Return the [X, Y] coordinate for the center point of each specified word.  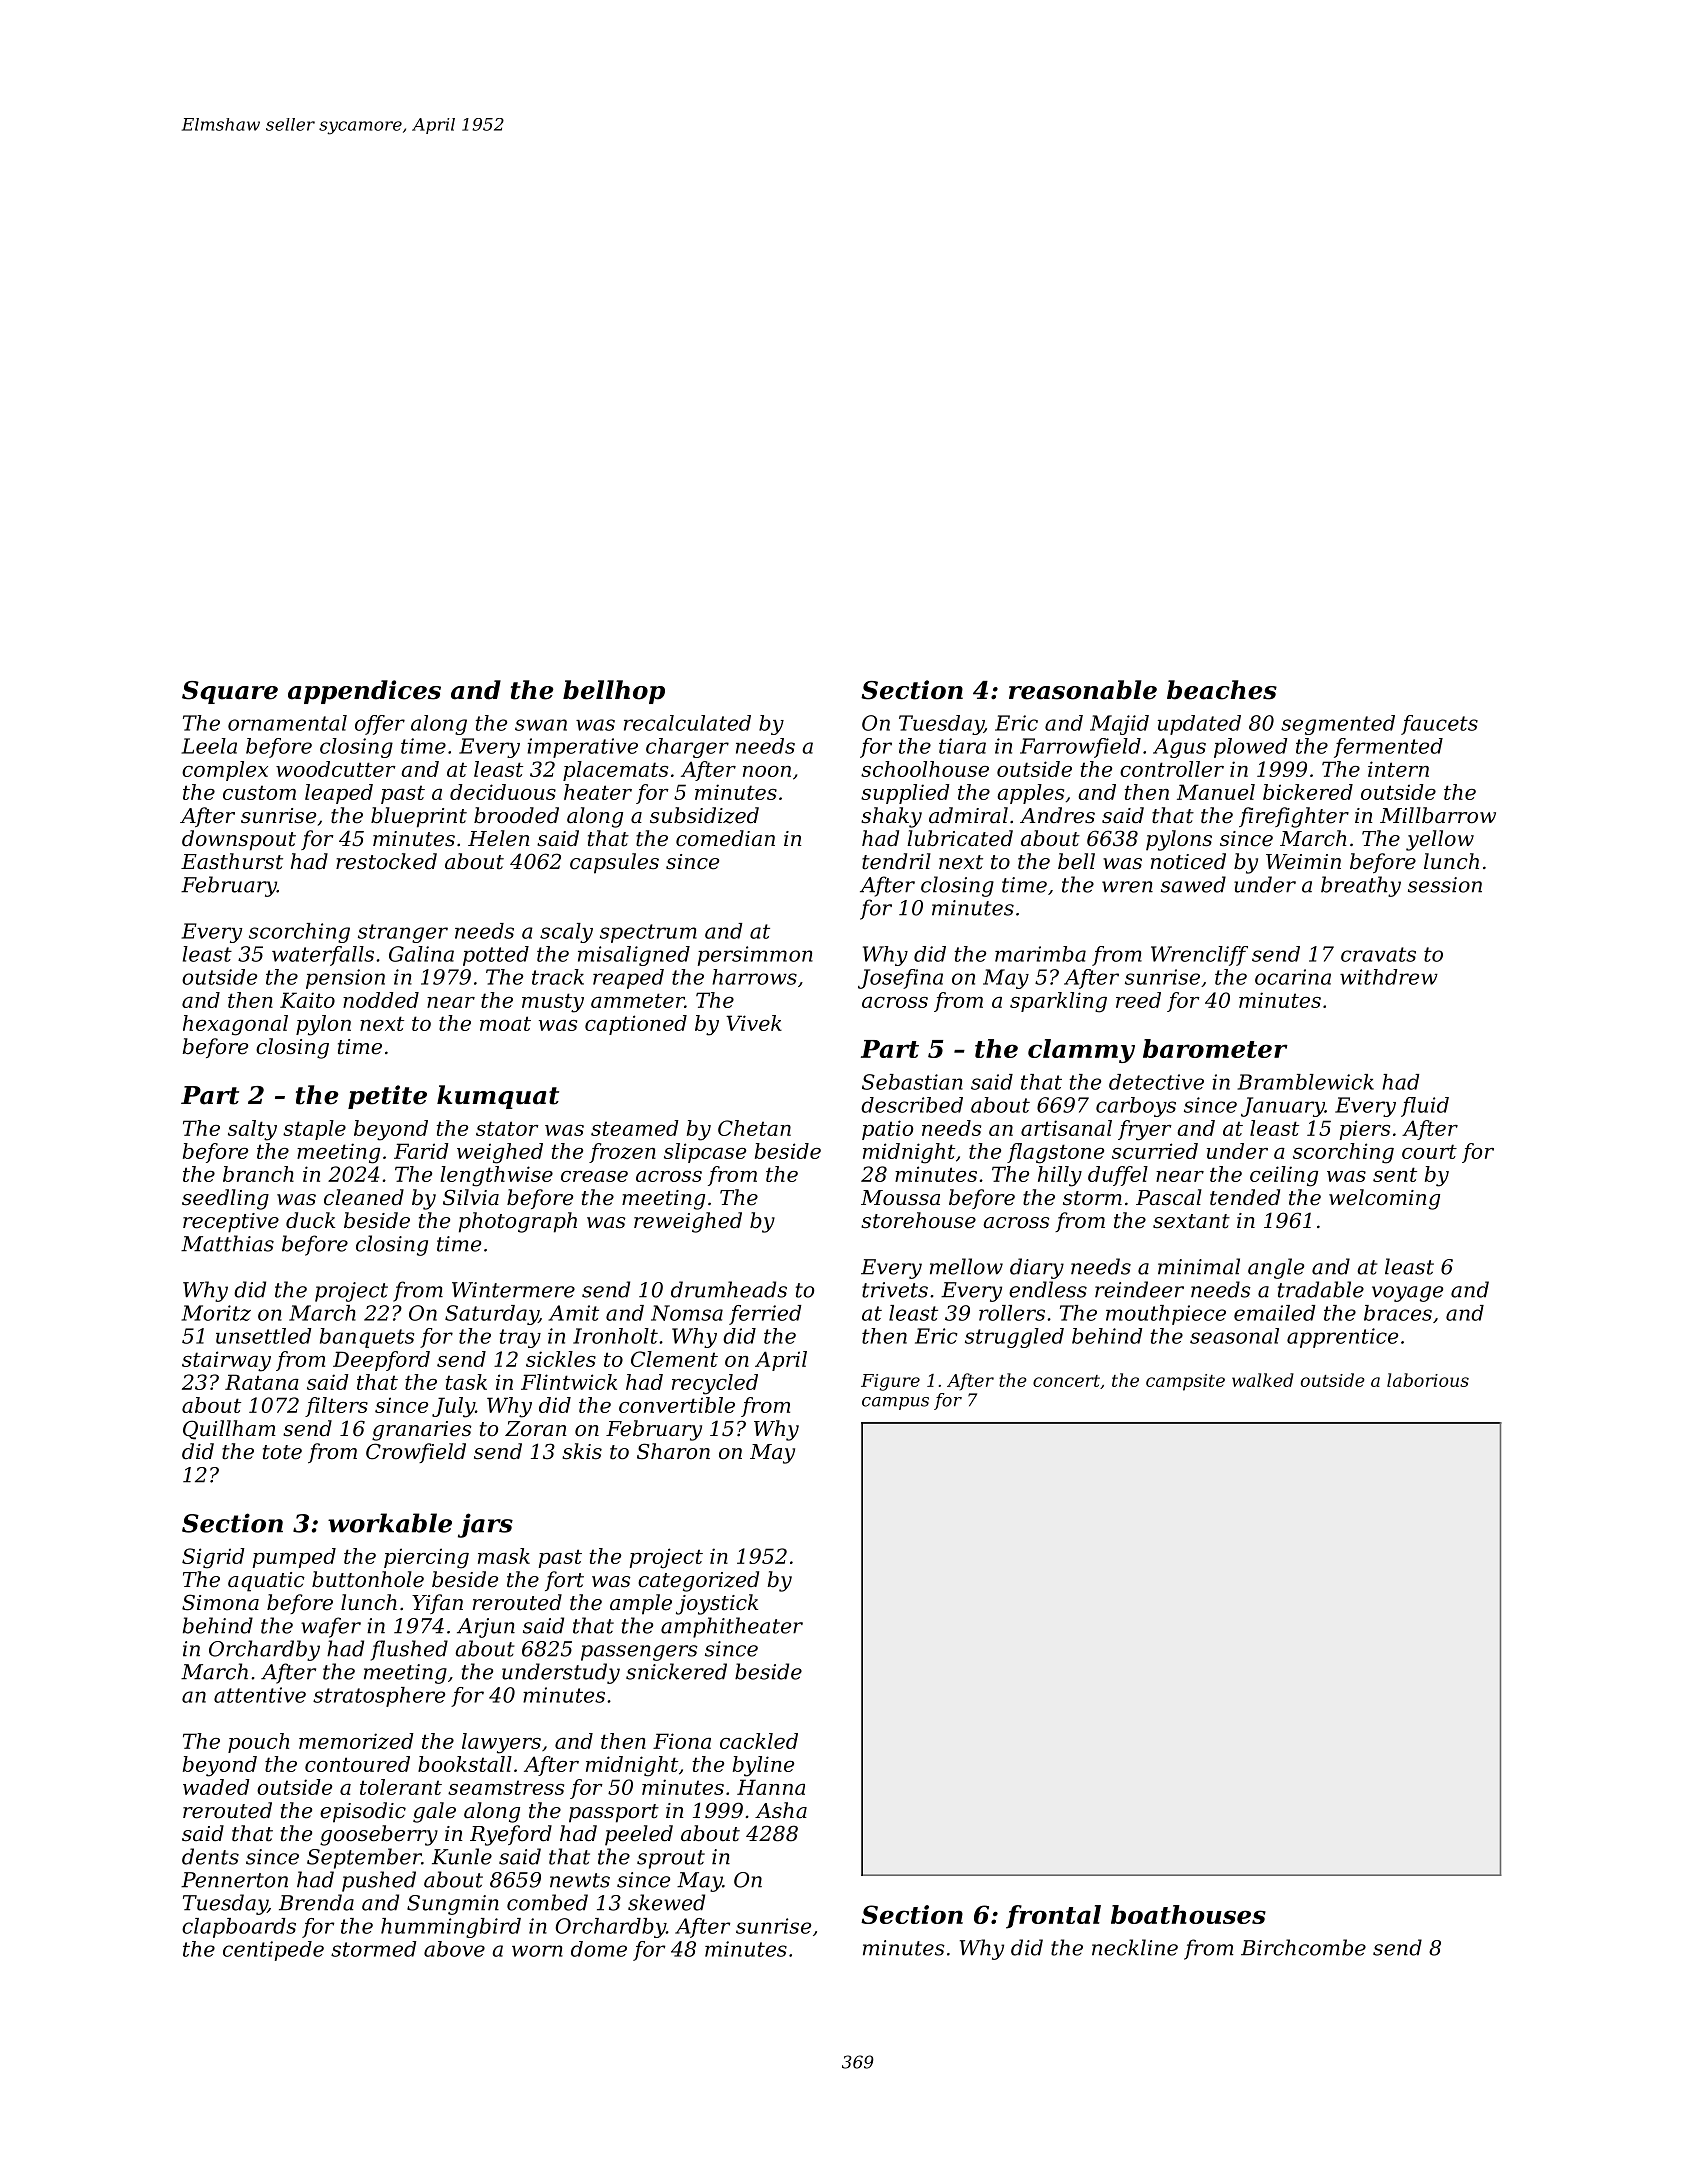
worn [537, 1951]
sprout [671, 1859]
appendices [364, 692]
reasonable [1083, 690]
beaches [1222, 690]
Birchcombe [1303, 1947]
